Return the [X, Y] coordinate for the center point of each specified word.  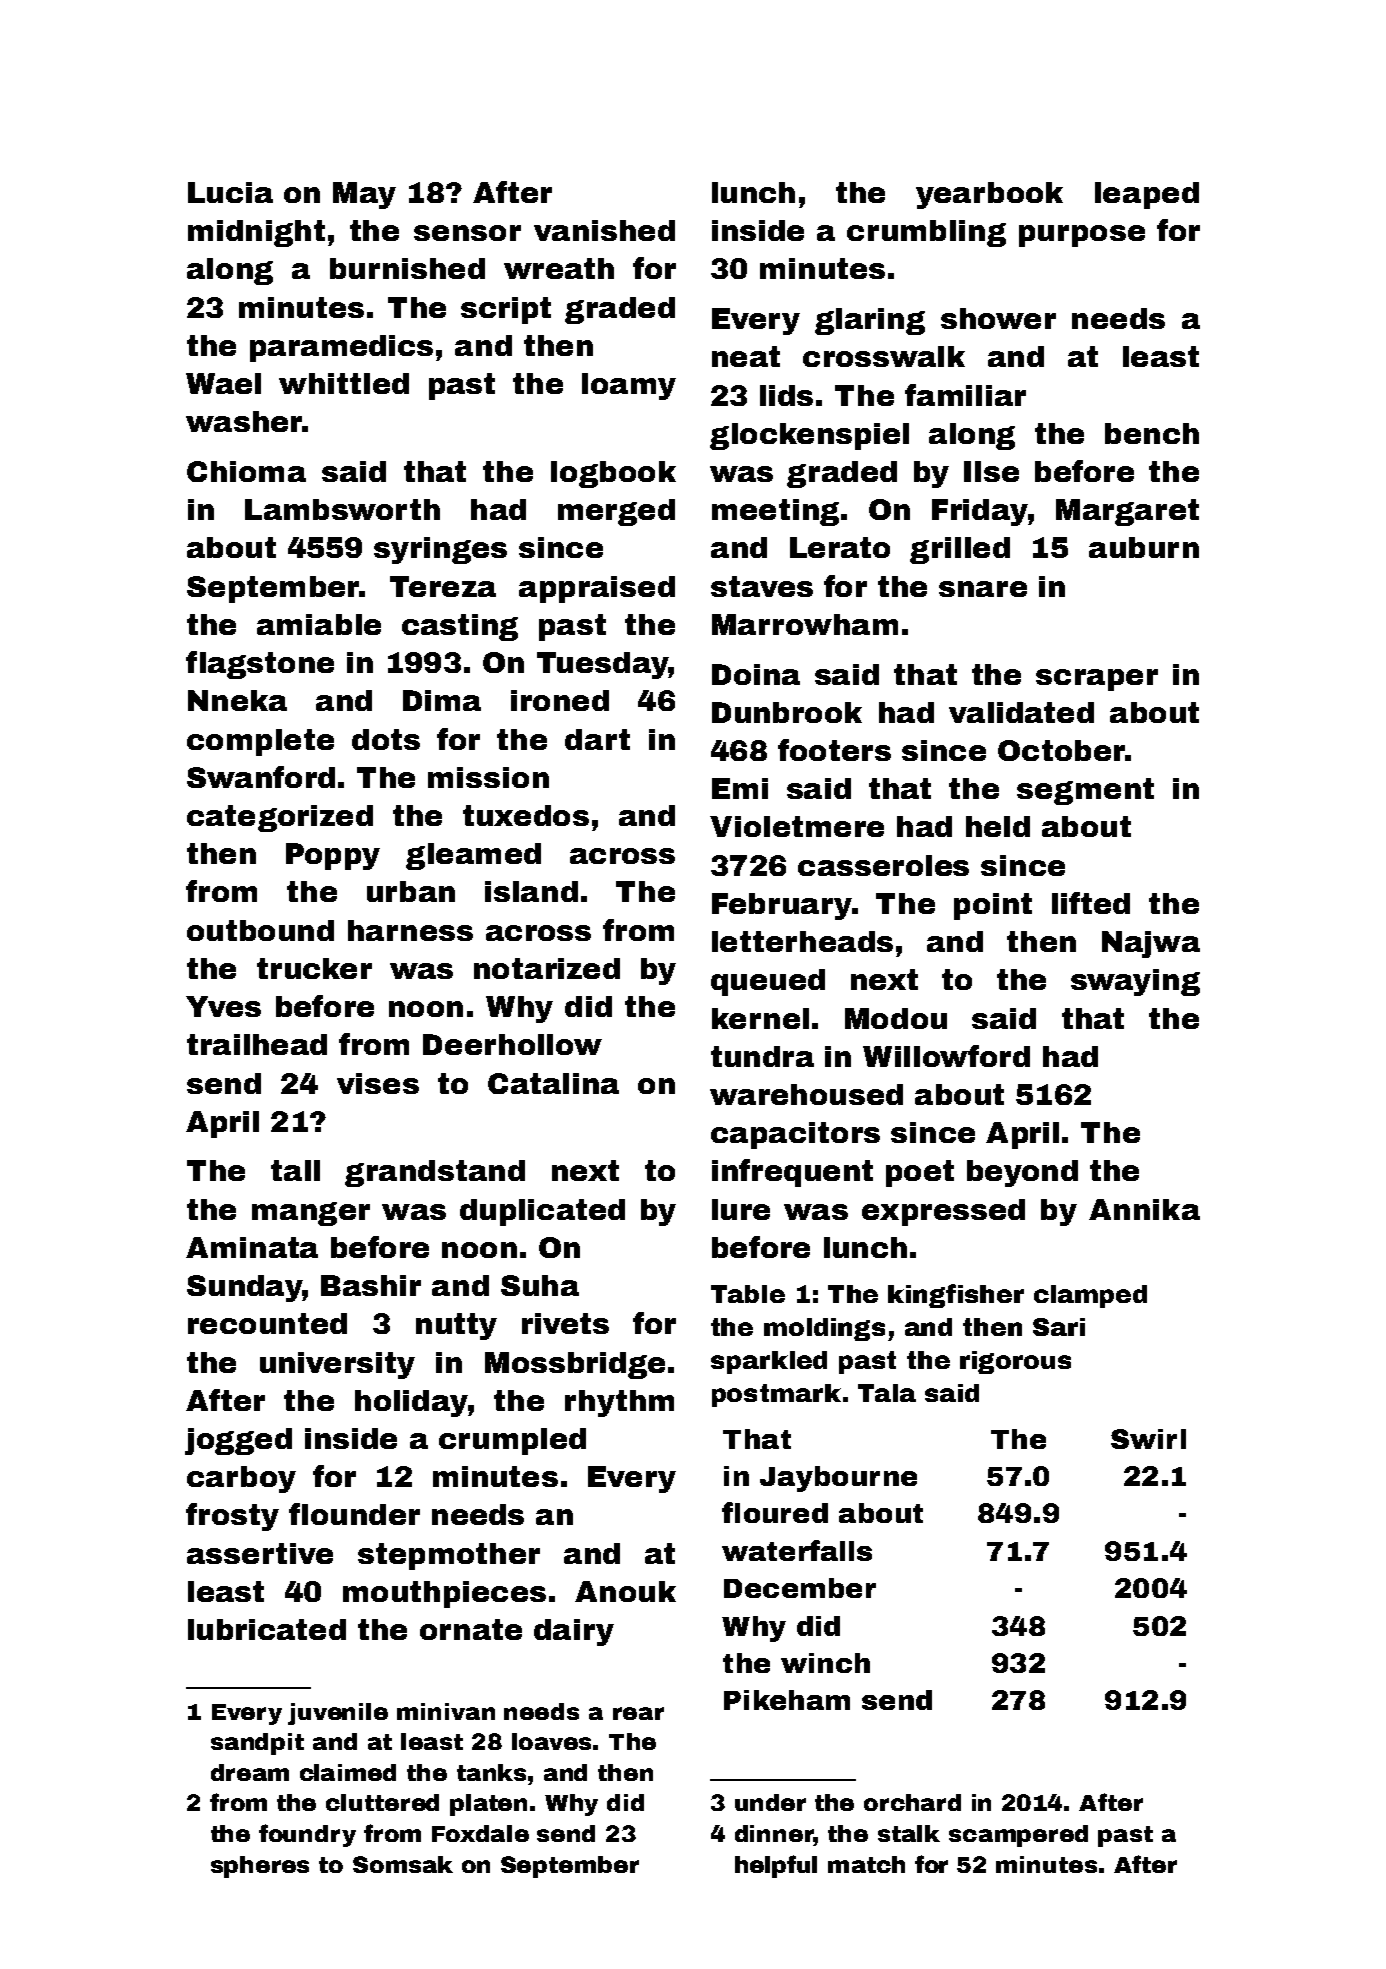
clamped [1090, 1296]
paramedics [341, 348]
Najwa [1151, 944]
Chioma [246, 471]
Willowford [946, 1056]
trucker [314, 968]
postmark [776, 1395]
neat [746, 356]
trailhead [257, 1044]
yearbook [989, 195]
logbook [613, 474]
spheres [260, 1867]
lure [741, 1209]
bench [1152, 433]
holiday [411, 1403]
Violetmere [797, 826]
